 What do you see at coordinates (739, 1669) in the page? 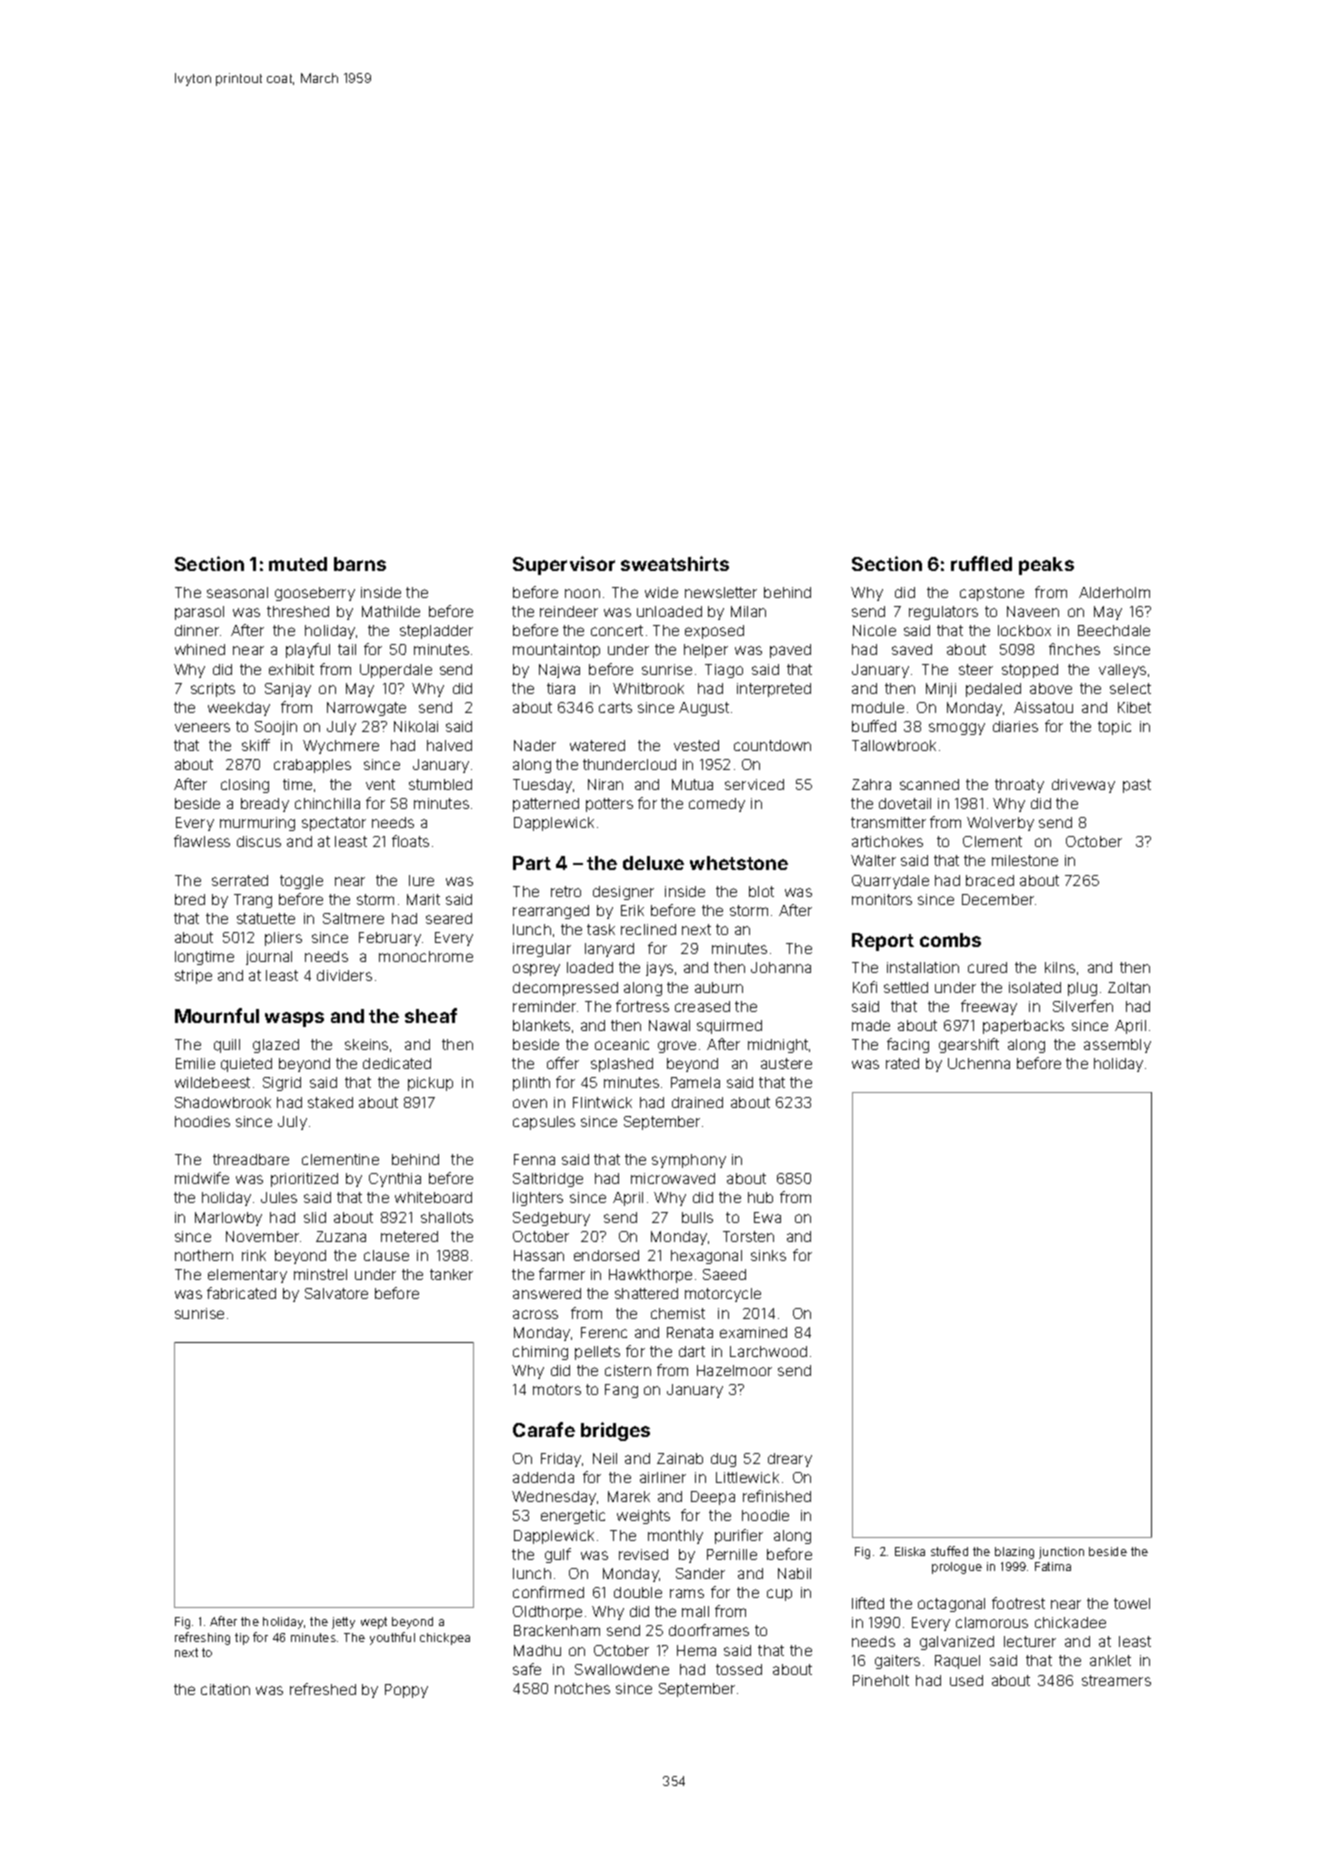
I see `tossed` at bounding box center [739, 1669].
